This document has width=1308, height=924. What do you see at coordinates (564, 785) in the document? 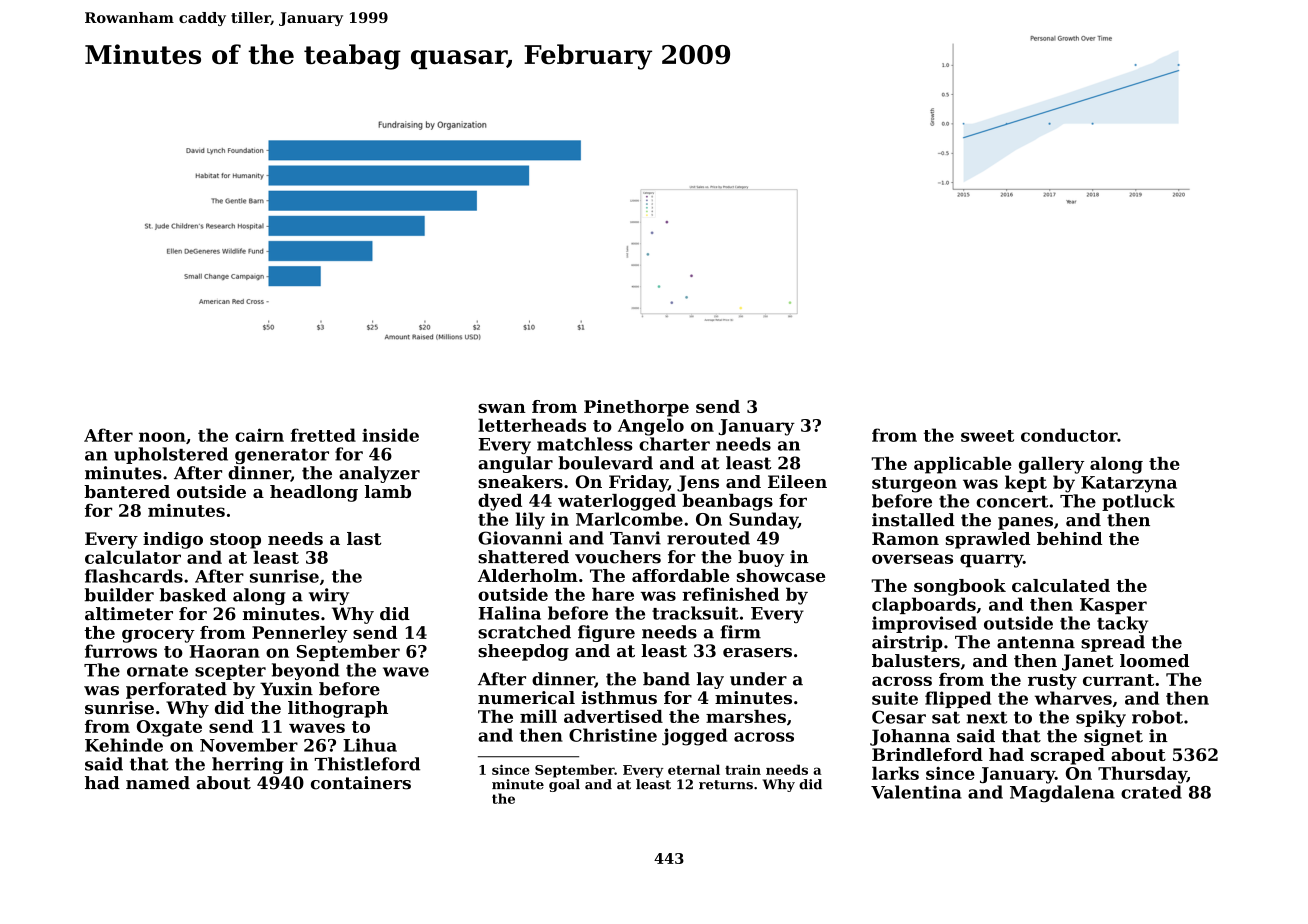
I see `goal` at bounding box center [564, 785].
